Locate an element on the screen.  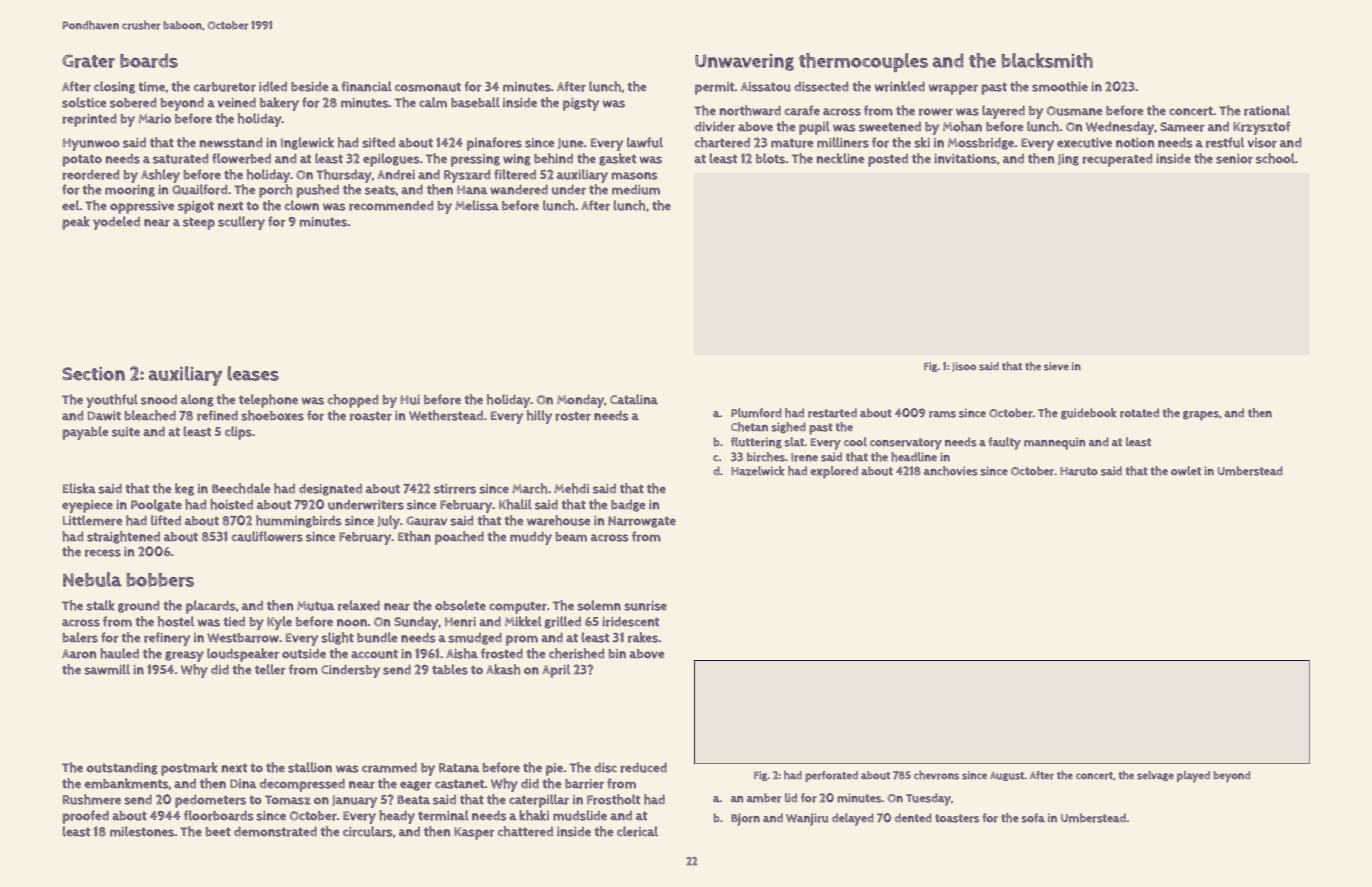
grapes is located at coordinates (1201, 416).
